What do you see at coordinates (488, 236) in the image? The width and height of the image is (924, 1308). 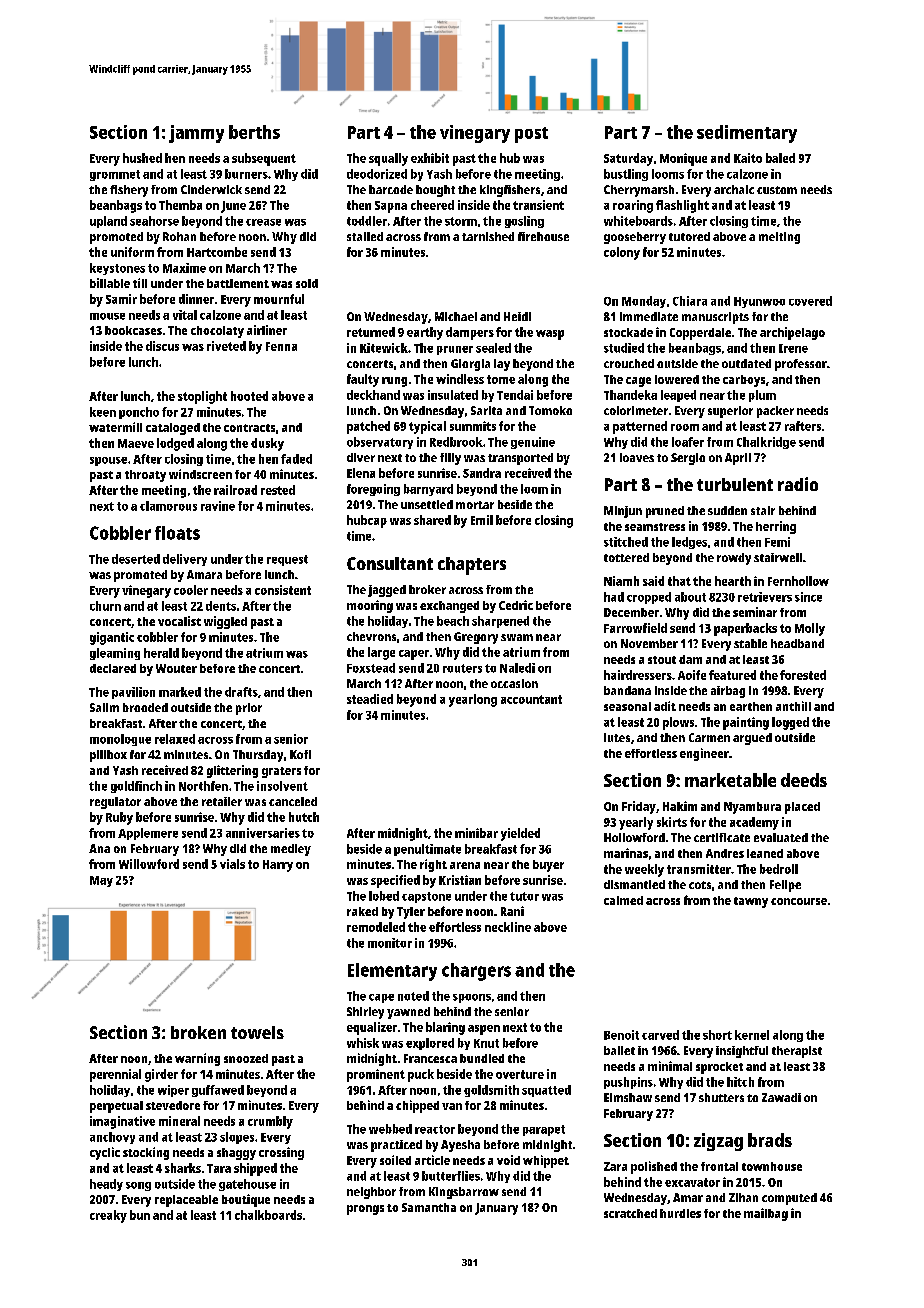 I see `tarnished` at bounding box center [488, 236].
